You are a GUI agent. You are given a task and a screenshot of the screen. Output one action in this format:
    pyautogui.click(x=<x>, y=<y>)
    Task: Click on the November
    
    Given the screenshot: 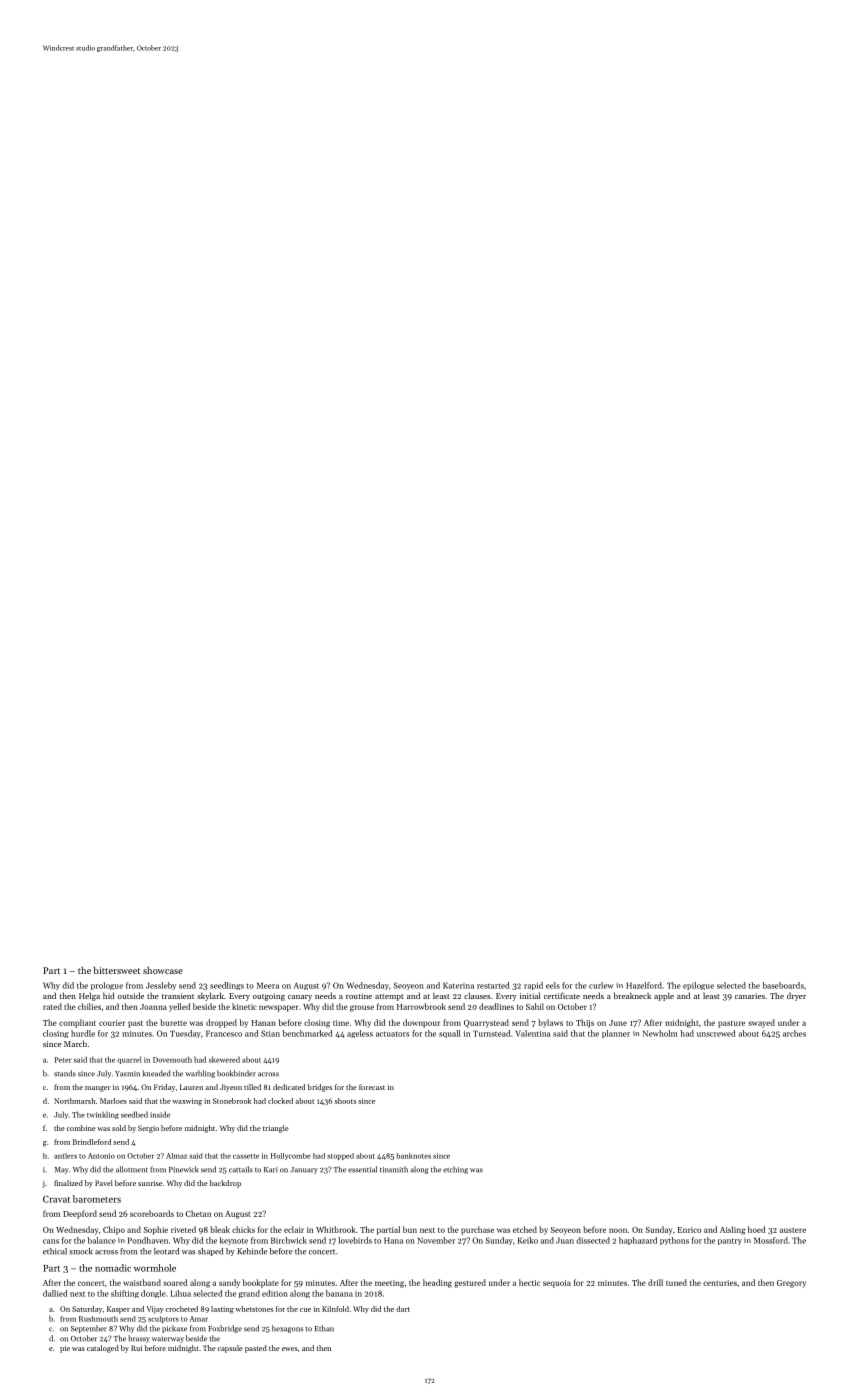 What is the action you would take?
    pyautogui.click(x=436, y=1240)
